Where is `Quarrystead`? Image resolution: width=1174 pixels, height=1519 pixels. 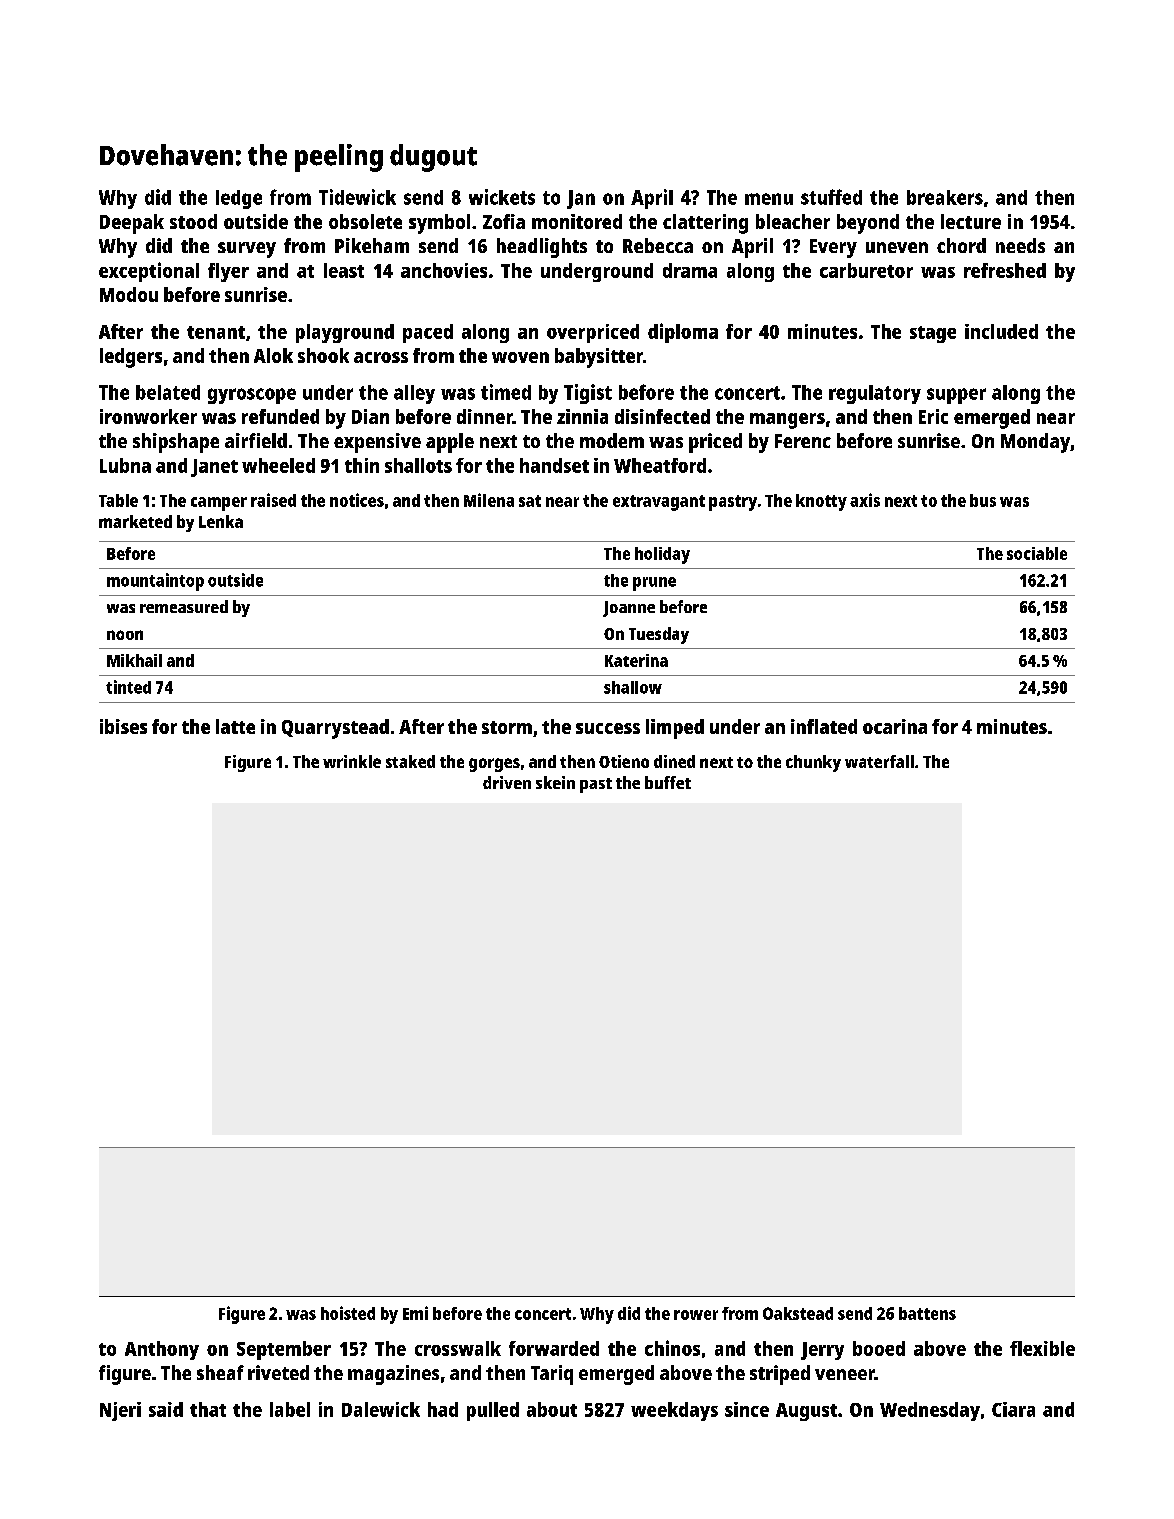
Quarrystead is located at coordinates (335, 729).
